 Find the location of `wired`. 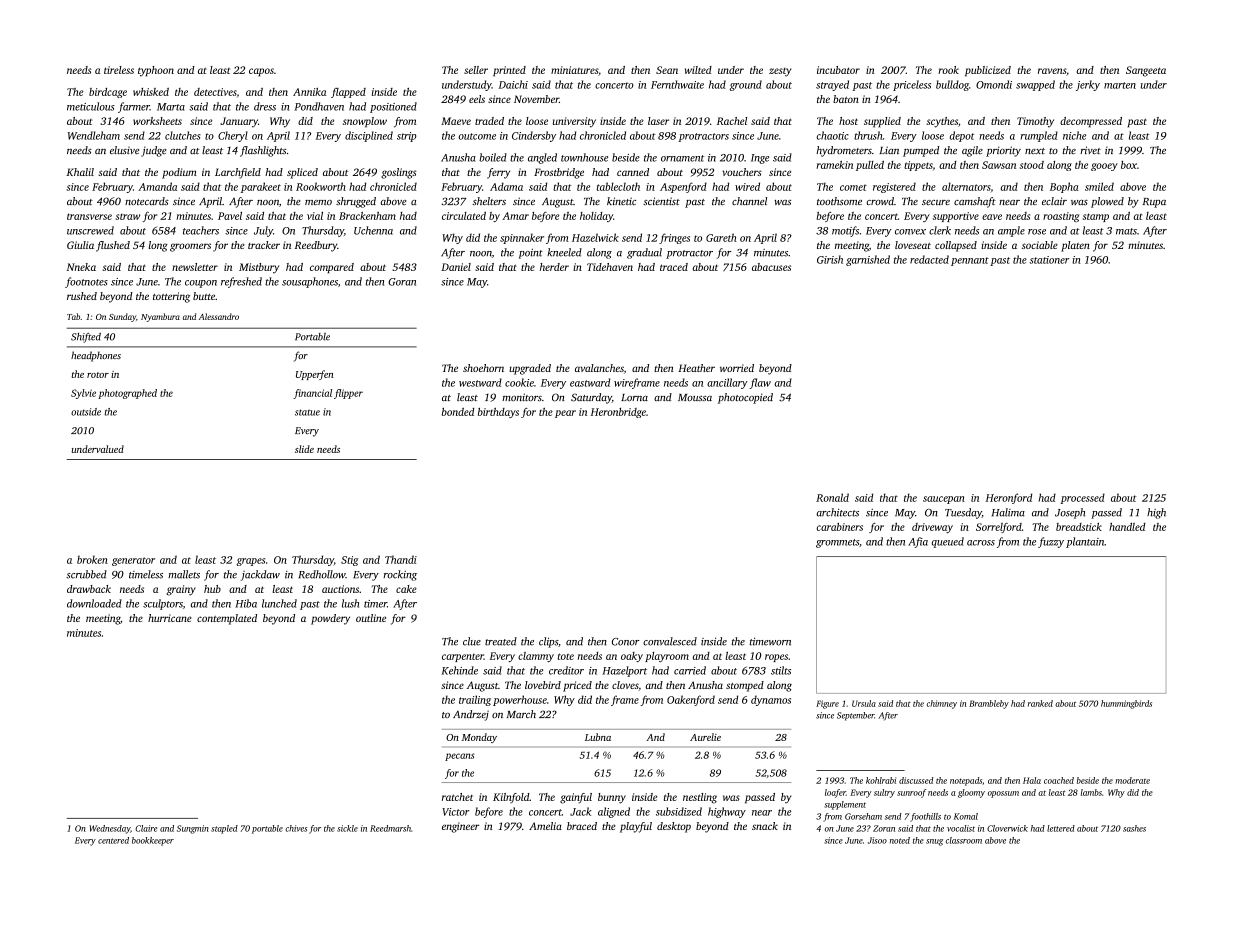

wired is located at coordinates (747, 186).
